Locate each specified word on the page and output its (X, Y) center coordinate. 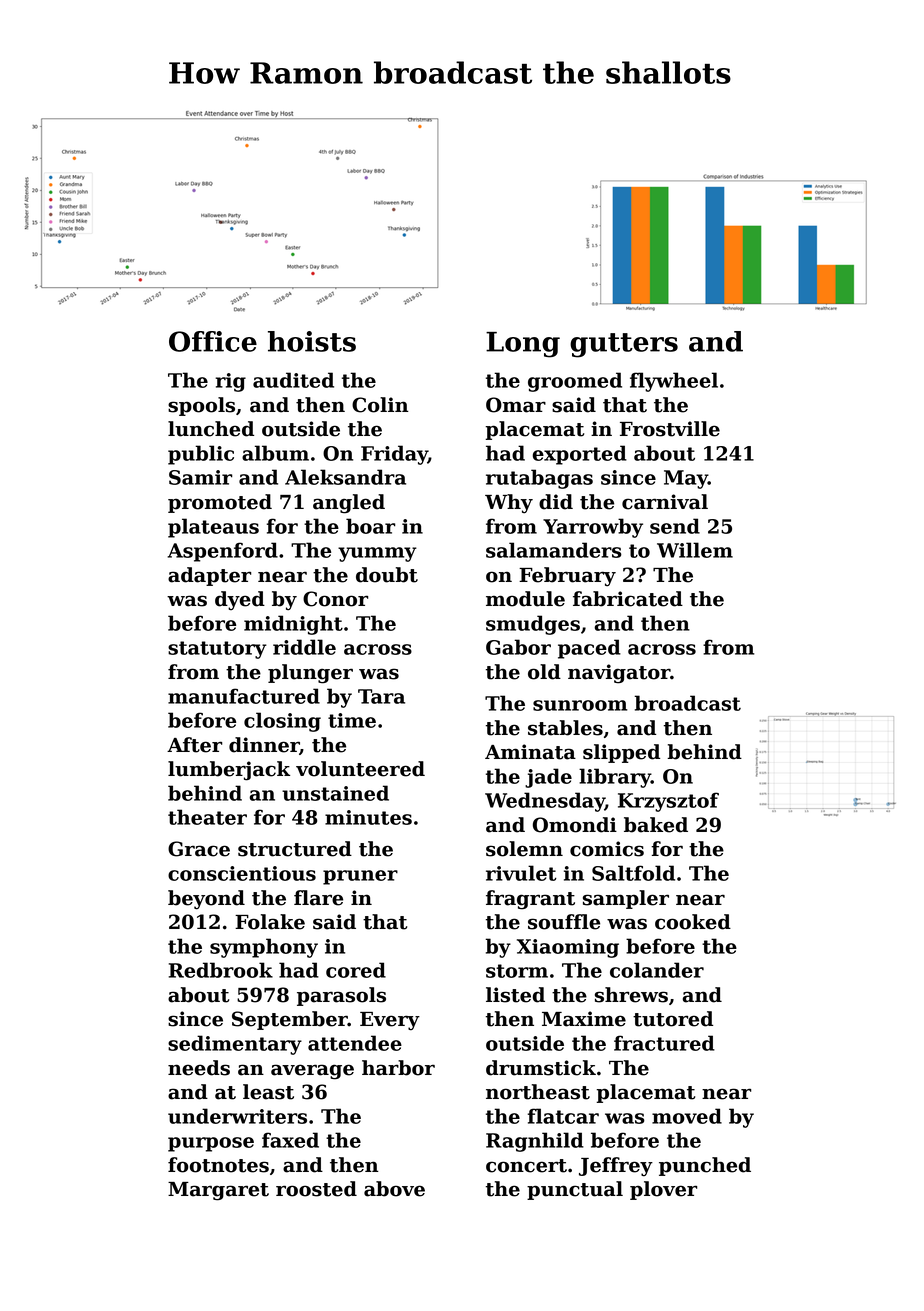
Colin (380, 405)
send (675, 526)
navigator (619, 674)
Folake (270, 922)
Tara (381, 696)
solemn (524, 849)
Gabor (518, 647)
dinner (264, 745)
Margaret (218, 1191)
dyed (240, 600)
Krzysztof (668, 802)
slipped (621, 753)
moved (687, 1116)
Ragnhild (535, 1142)
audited (293, 380)
